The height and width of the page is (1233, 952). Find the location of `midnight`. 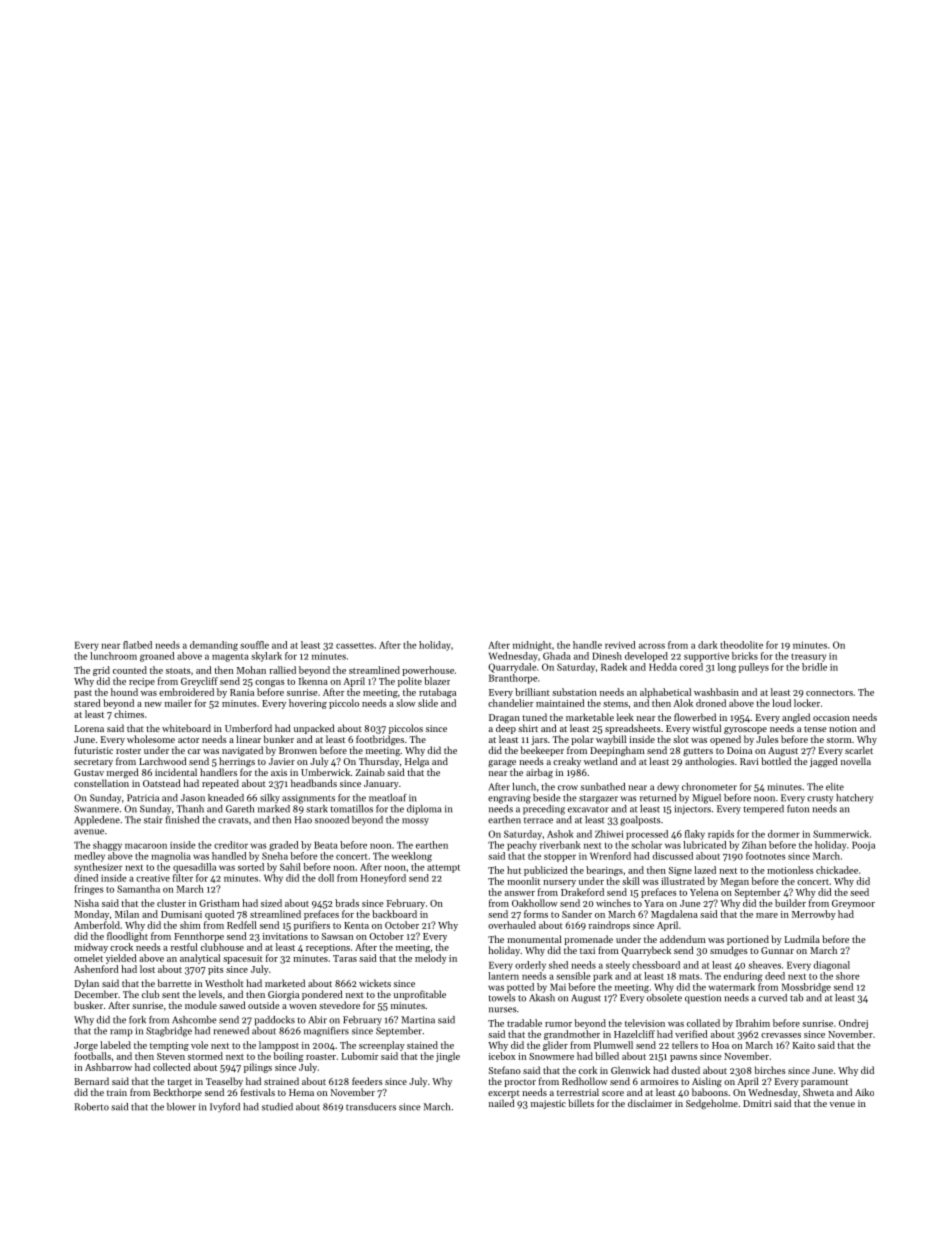

midnight is located at coordinates (532, 646).
